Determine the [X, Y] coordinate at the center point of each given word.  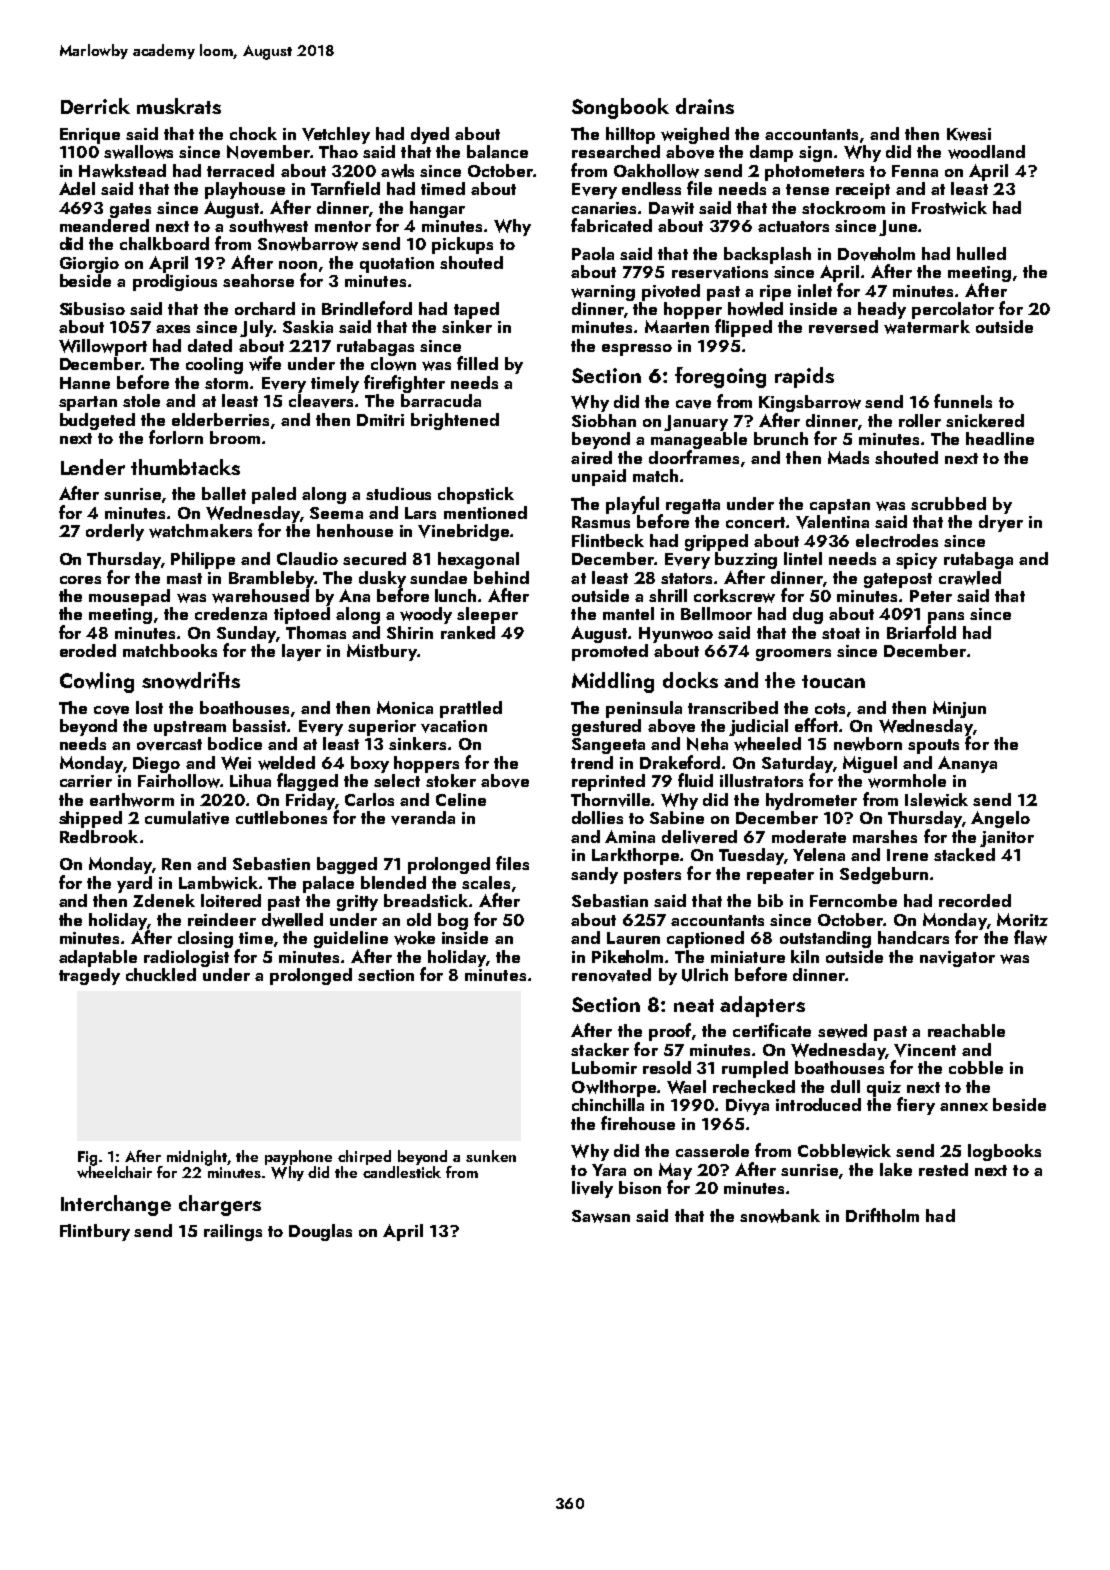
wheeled [767, 744]
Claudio [307, 558]
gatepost [898, 580]
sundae [438, 577]
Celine [461, 799]
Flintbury [95, 1232]
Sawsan [601, 1216]
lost [149, 707]
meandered [104, 225]
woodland [986, 152]
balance [497, 151]
